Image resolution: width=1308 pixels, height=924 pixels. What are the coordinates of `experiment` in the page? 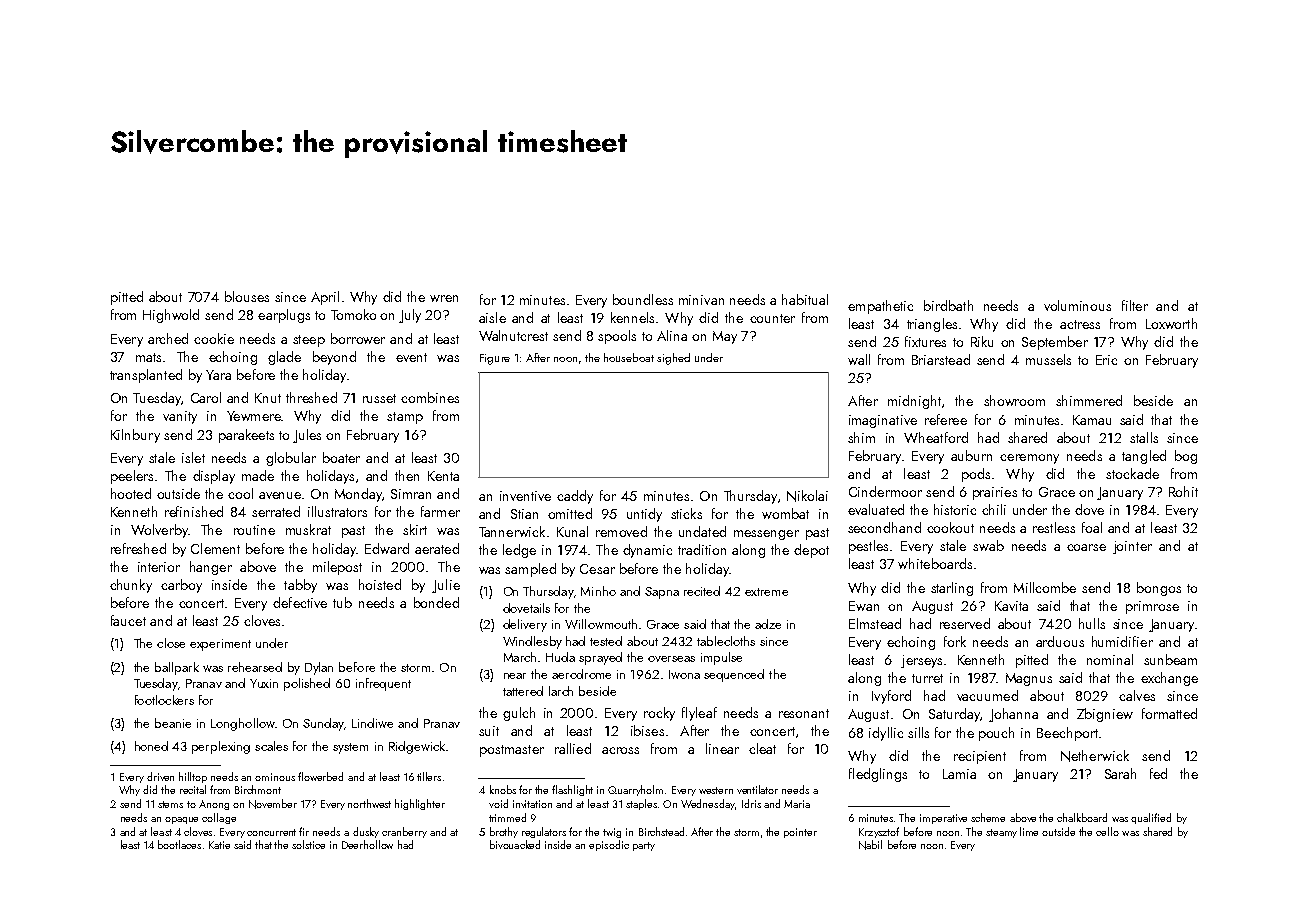 It's located at (220, 645).
